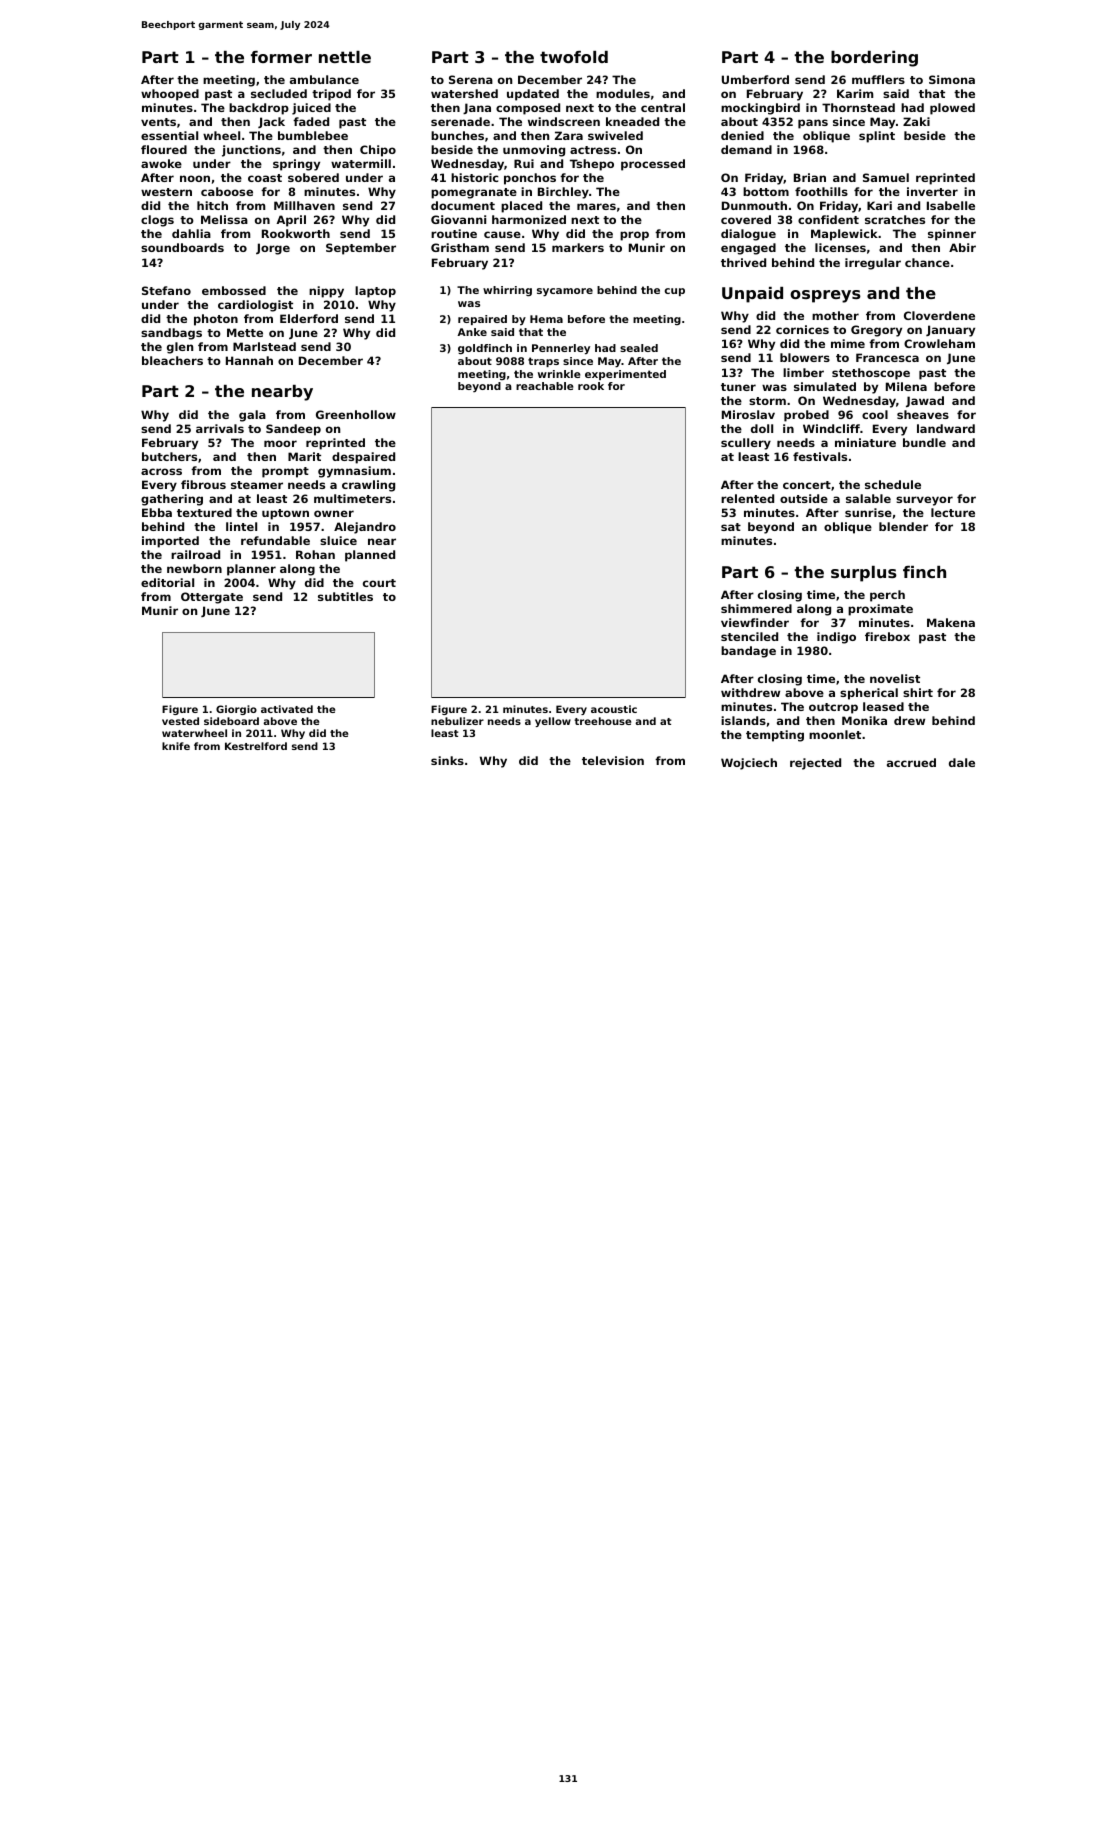 The height and width of the screenshot is (1840, 1117). Describe the element at coordinates (844, 235) in the screenshot. I see `Maplewick` at that location.
